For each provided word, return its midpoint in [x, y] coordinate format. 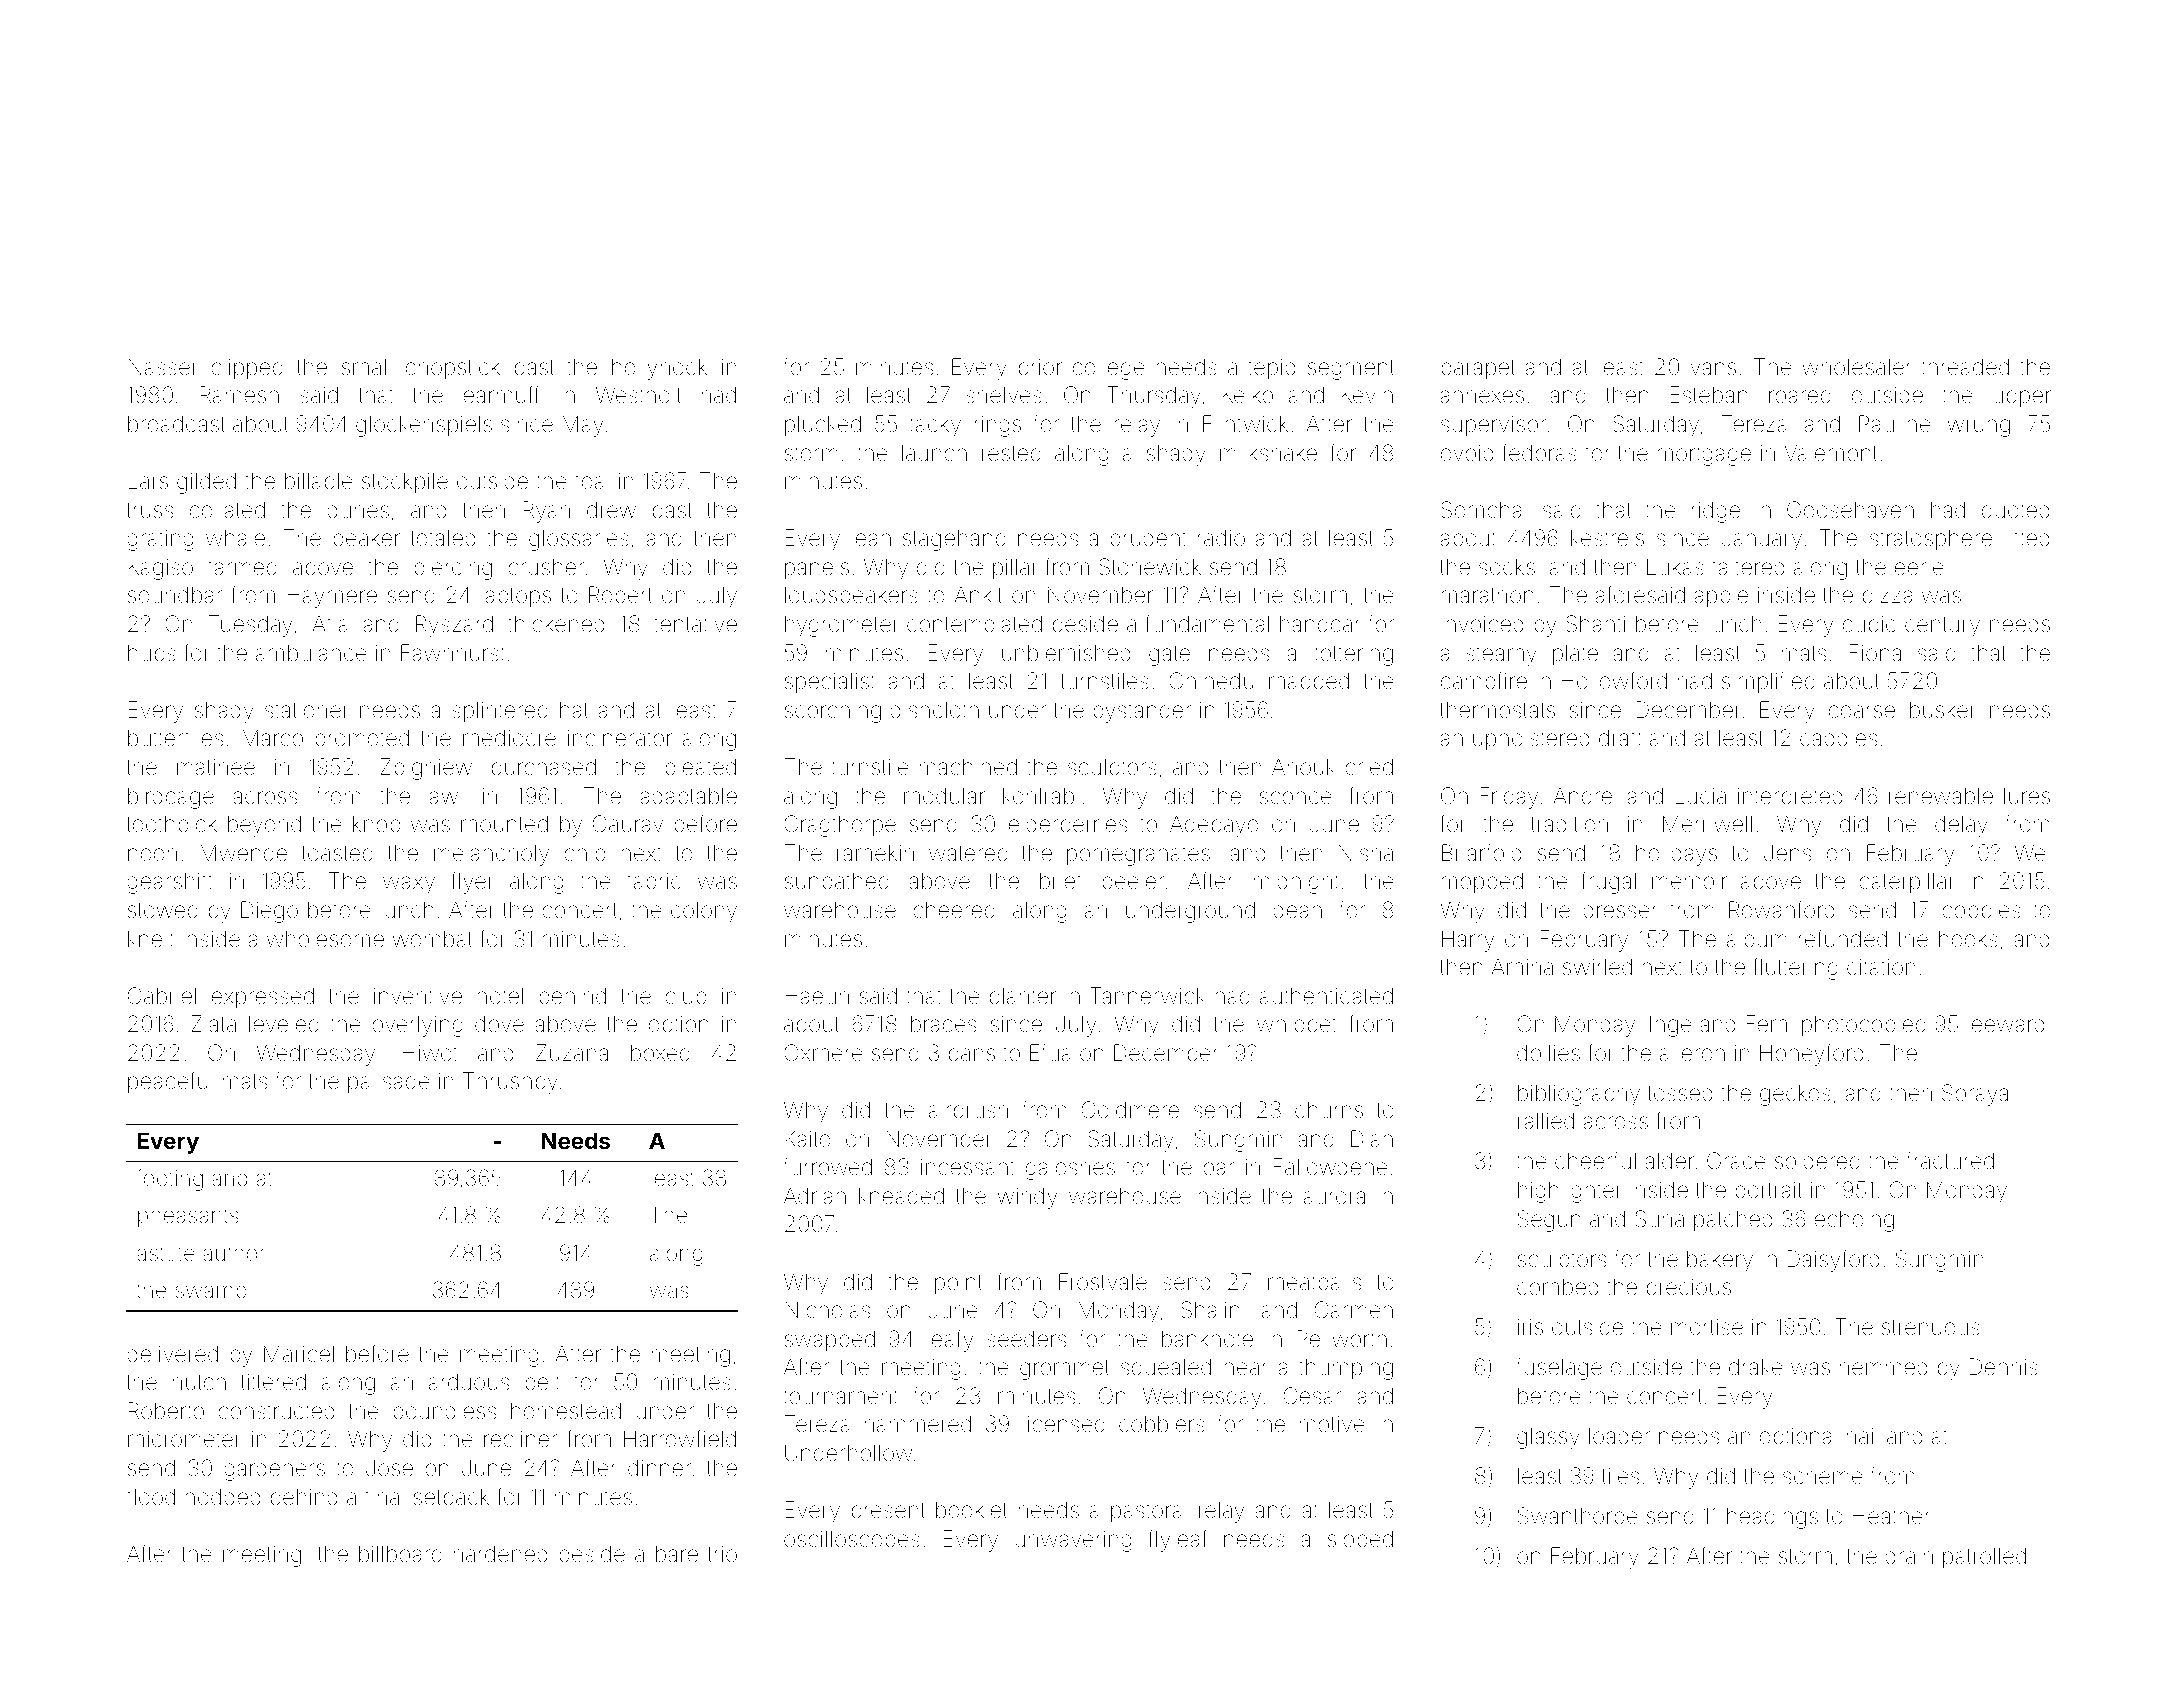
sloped [1360, 1540]
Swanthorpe [1578, 1517]
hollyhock [659, 369]
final [384, 1496]
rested [1011, 453]
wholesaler [1857, 367]
